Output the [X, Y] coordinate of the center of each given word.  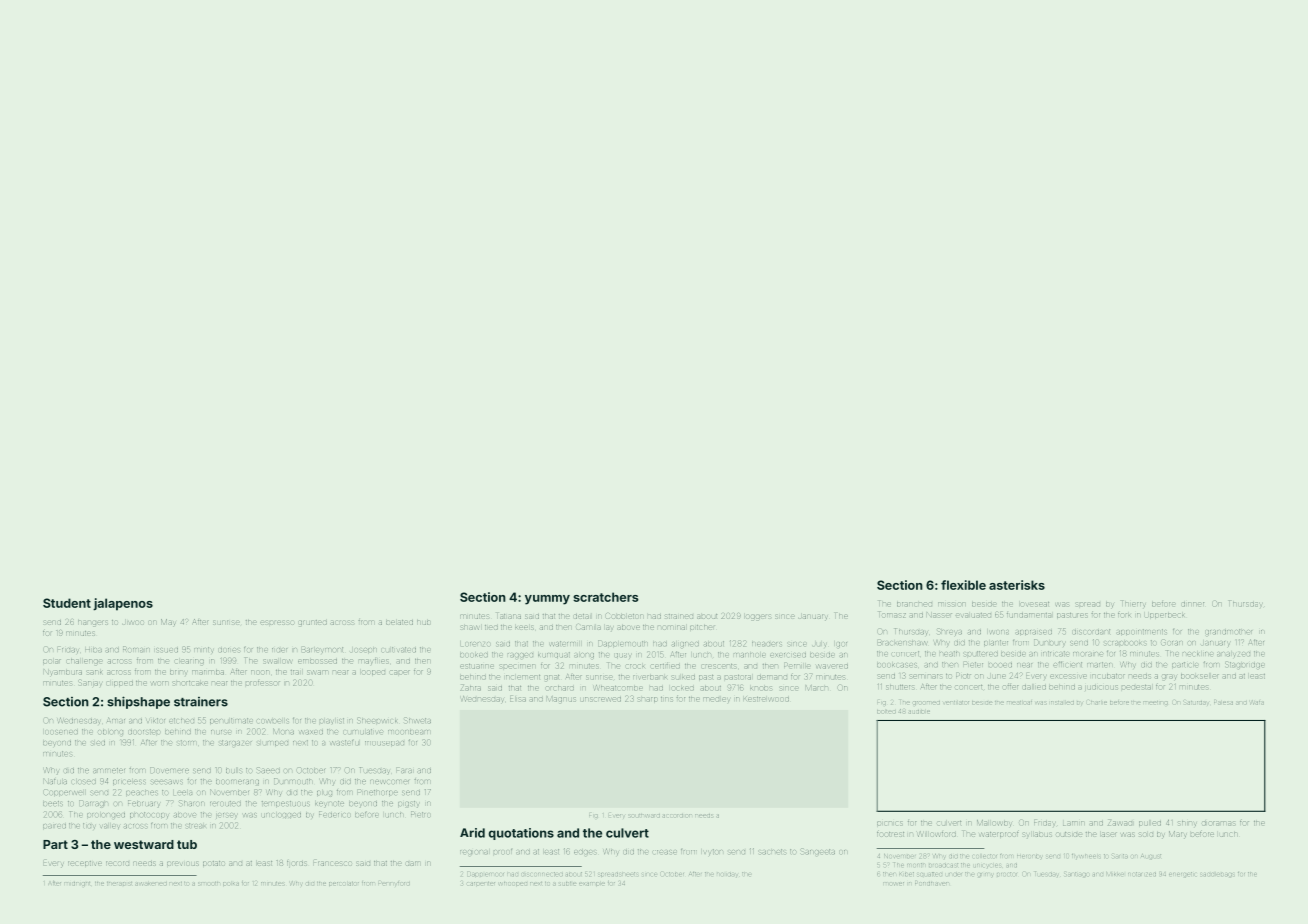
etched [181, 720]
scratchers [606, 597]
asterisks [1017, 585]
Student [67, 603]
